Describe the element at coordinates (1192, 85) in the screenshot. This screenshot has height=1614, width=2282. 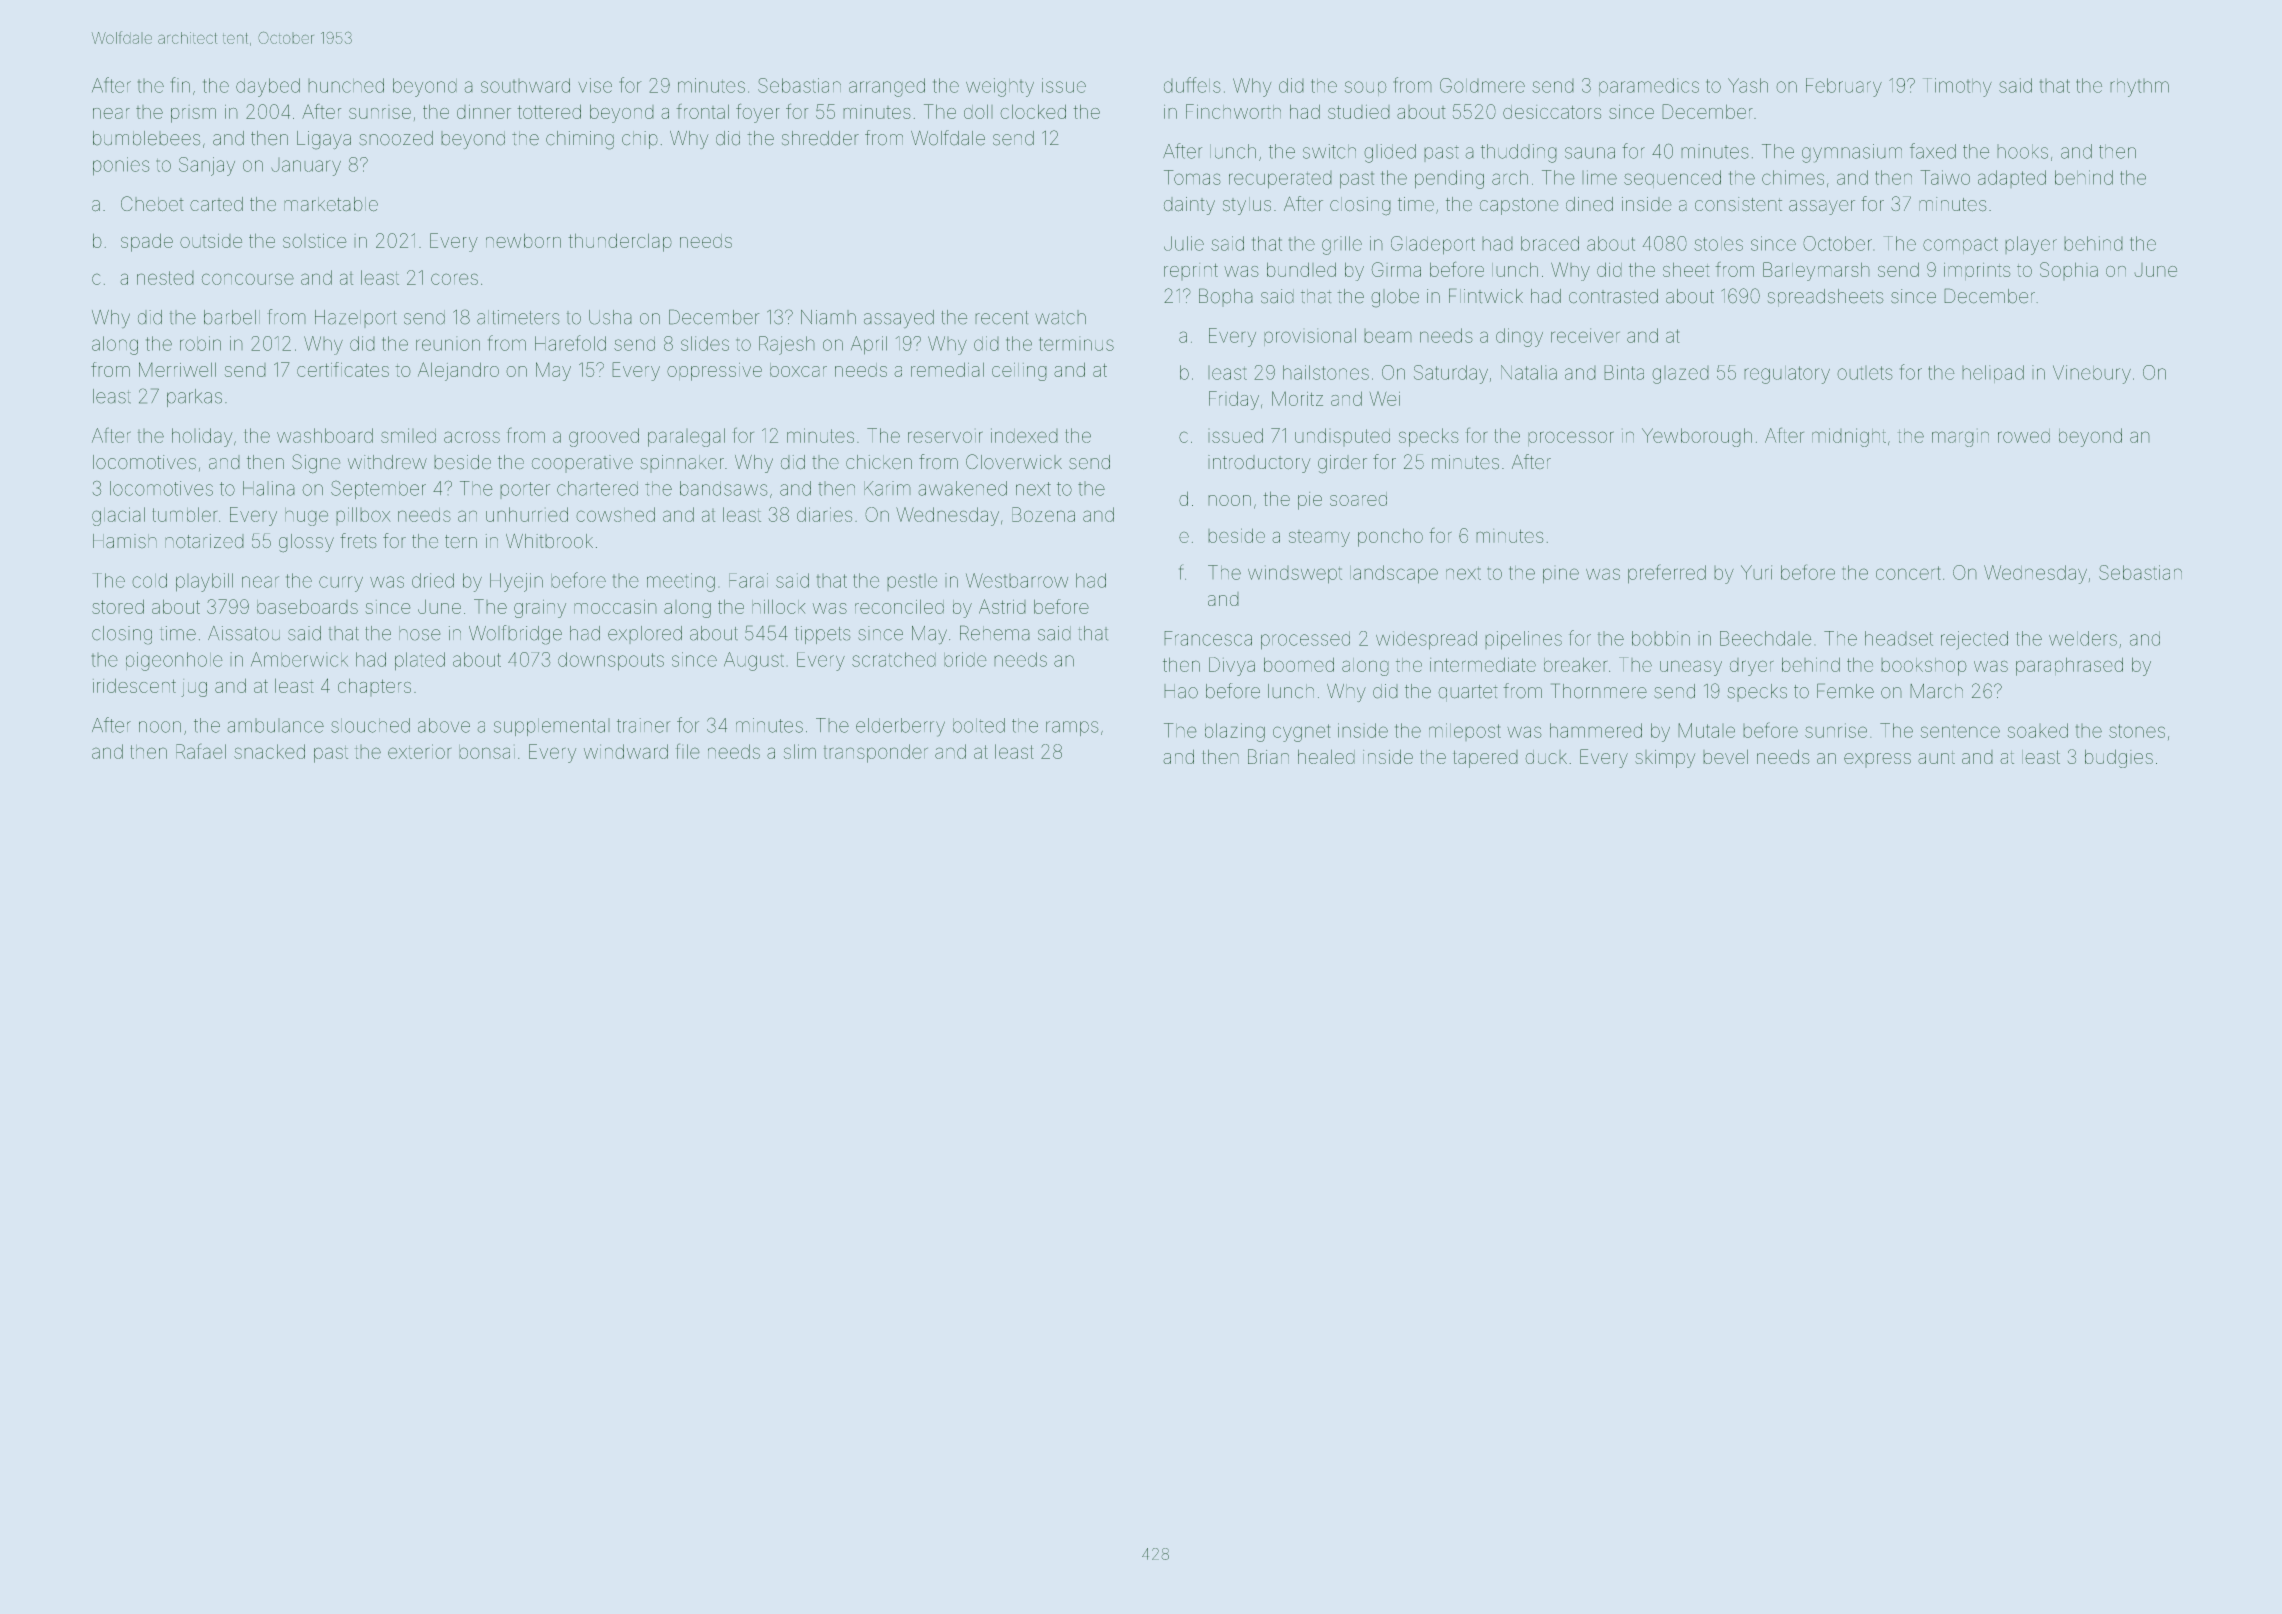
I see `duffels` at that location.
